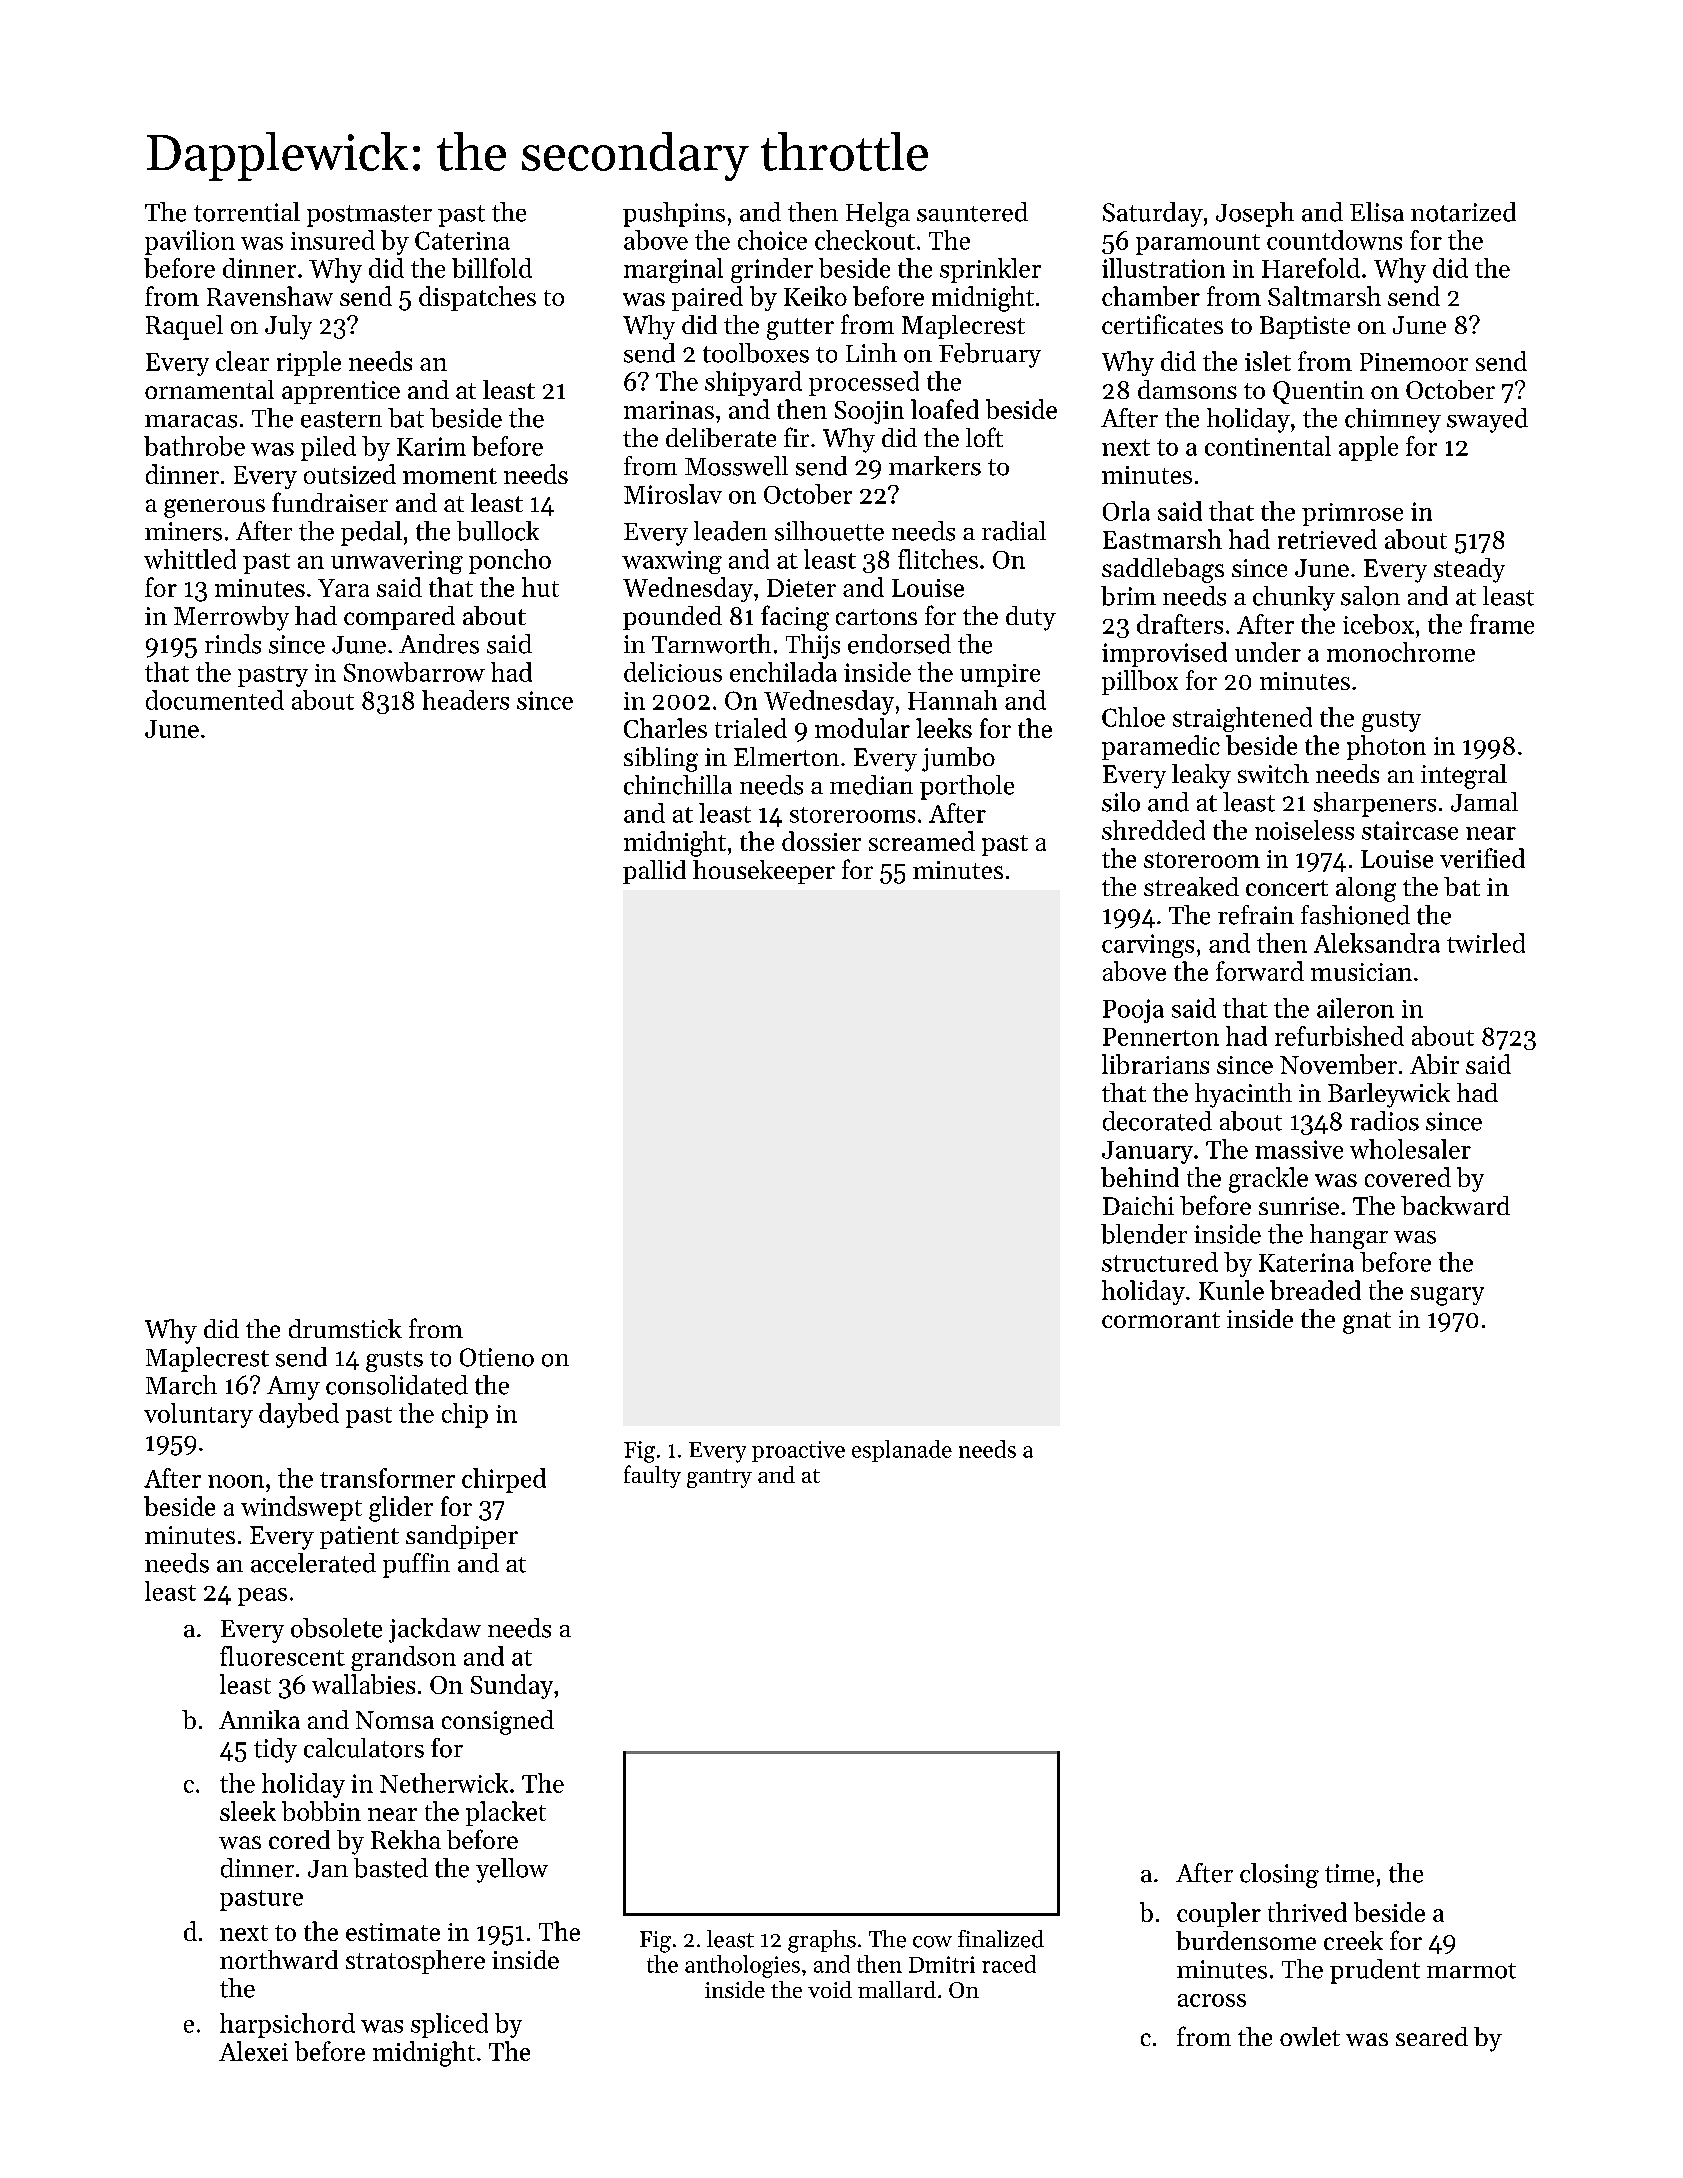 The height and width of the document is (2178, 1683). Describe the element at coordinates (1414, 362) in the document. I see `Pinemoor` at that location.
